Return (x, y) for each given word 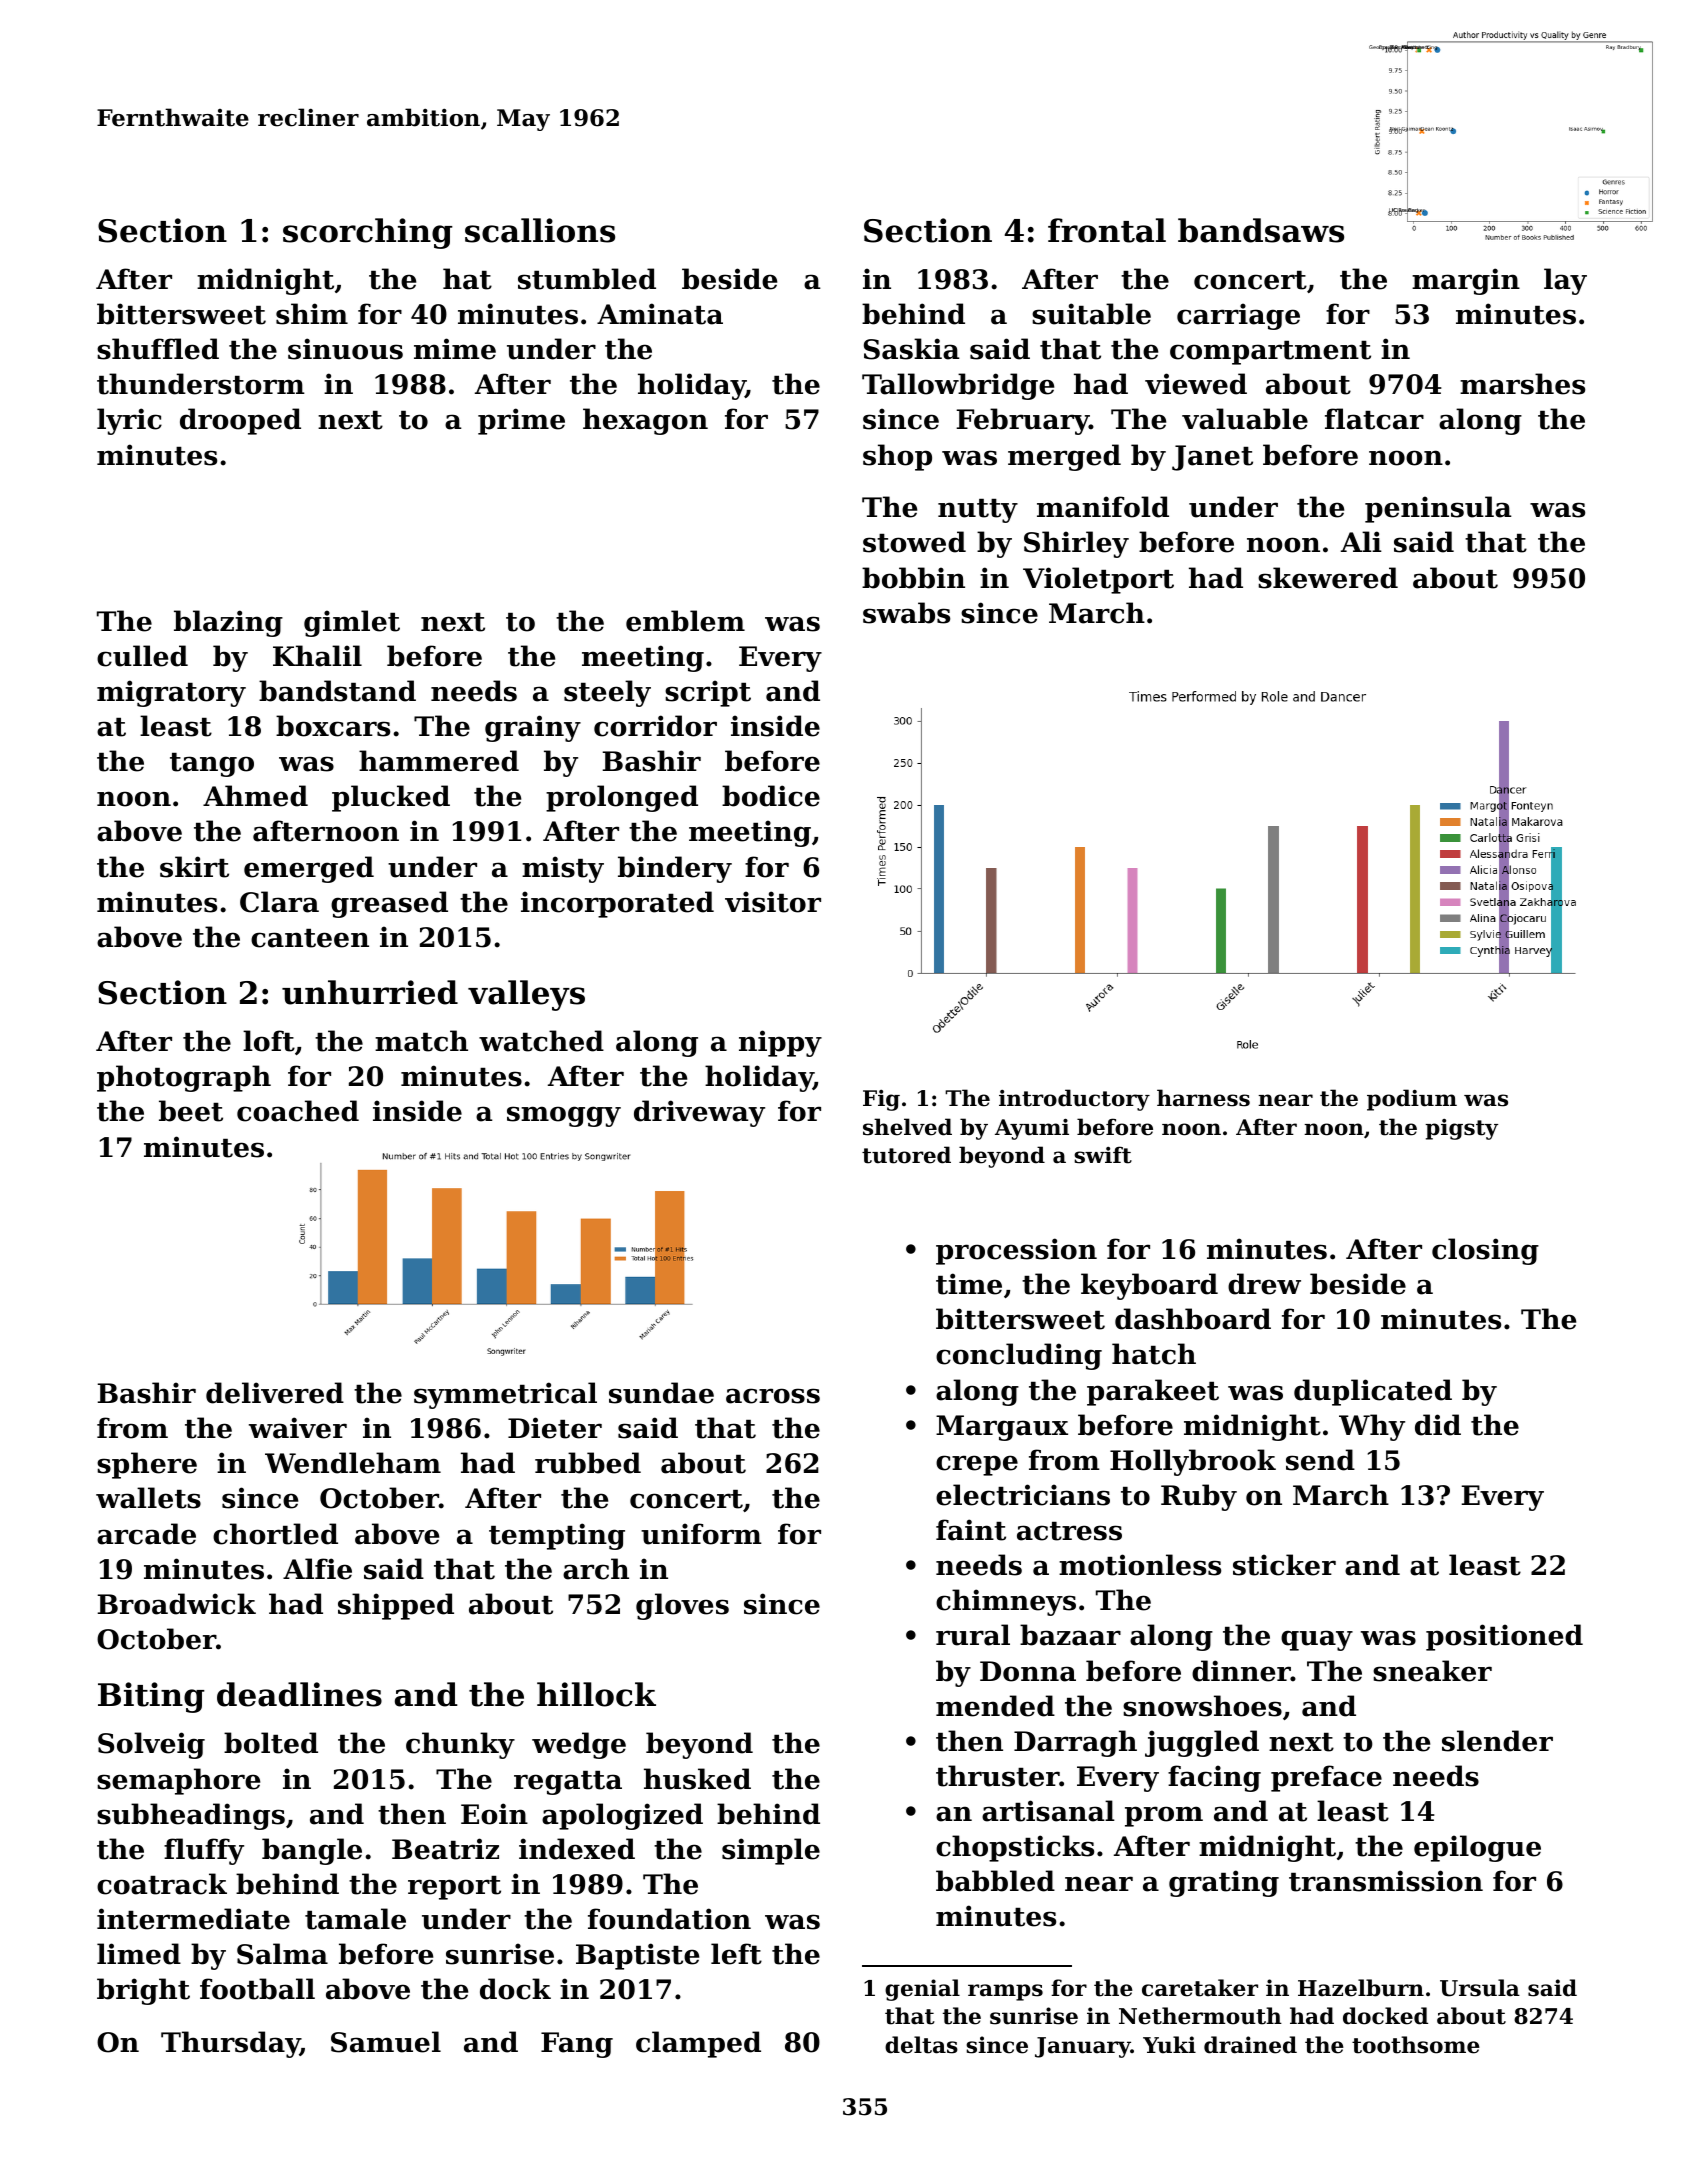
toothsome (1416, 2045)
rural (973, 1635)
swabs (906, 613)
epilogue (1477, 1848)
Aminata (660, 314)
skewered (1328, 578)
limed (139, 1954)
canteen (310, 938)
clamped (698, 2044)
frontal (1107, 230)
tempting (557, 1536)
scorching (368, 233)
